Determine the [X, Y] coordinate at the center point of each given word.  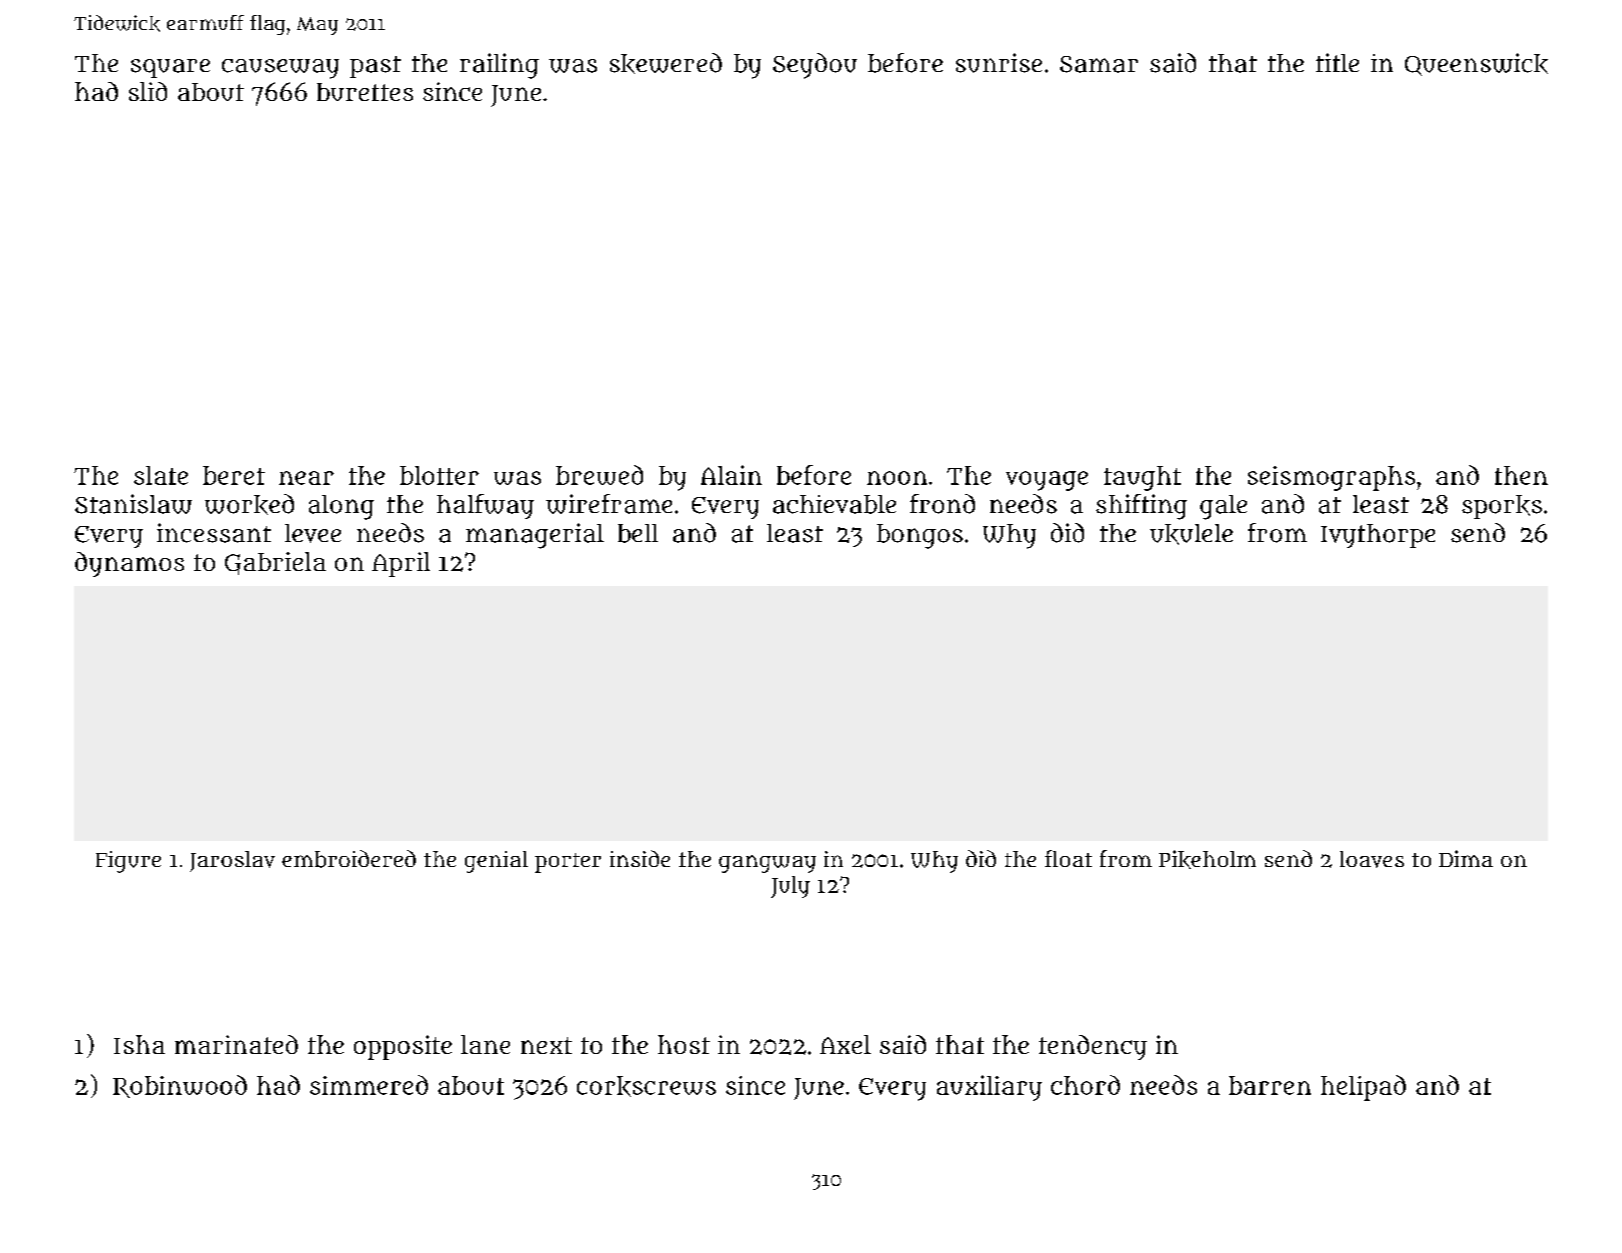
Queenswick [1476, 64]
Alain [731, 475]
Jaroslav [232, 861]
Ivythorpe [1378, 536]
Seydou [815, 66]
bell [638, 533]
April [401, 564]
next [546, 1045]
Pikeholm [1207, 859]
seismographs [1331, 478]
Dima [1466, 858]
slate [161, 475]
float [1068, 858]
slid [148, 91]
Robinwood [180, 1086]
